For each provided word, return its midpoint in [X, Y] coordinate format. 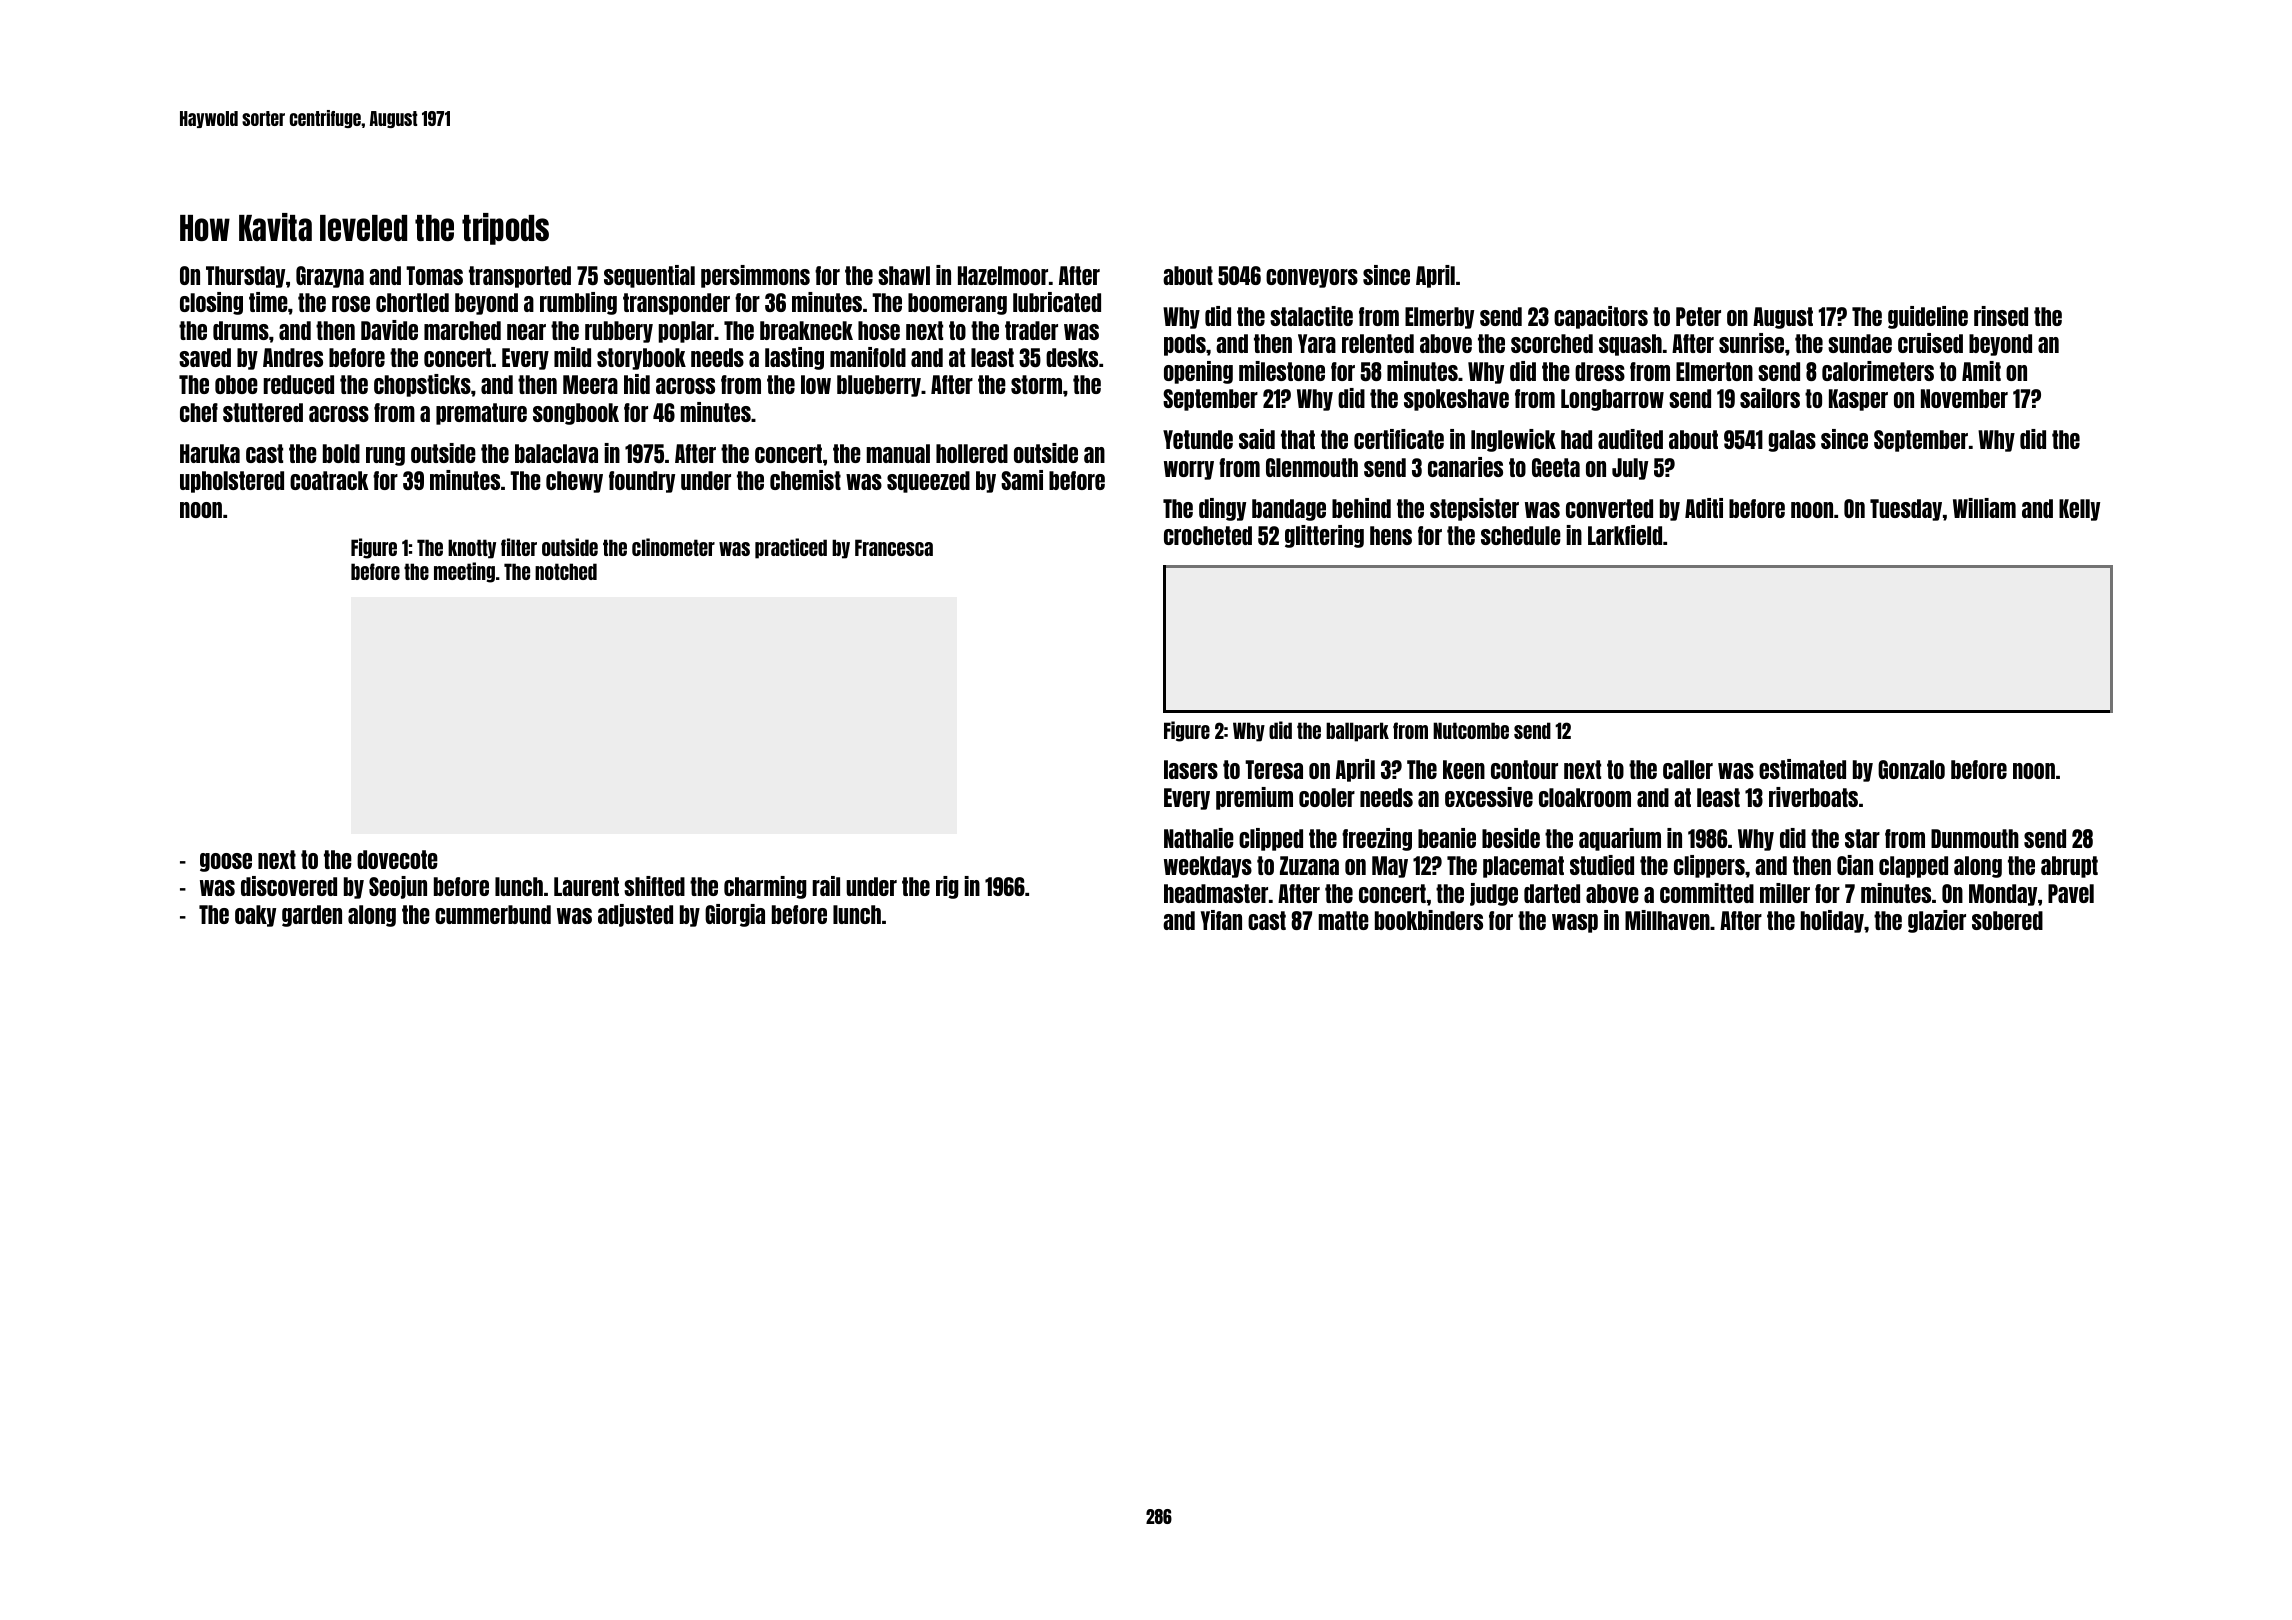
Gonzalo [1911, 769]
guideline [1928, 317]
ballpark [1357, 732]
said [1257, 439]
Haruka [210, 453]
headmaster [1216, 893]
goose [226, 862]
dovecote [397, 859]
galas [1792, 441]
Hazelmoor [1003, 275]
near [526, 332]
